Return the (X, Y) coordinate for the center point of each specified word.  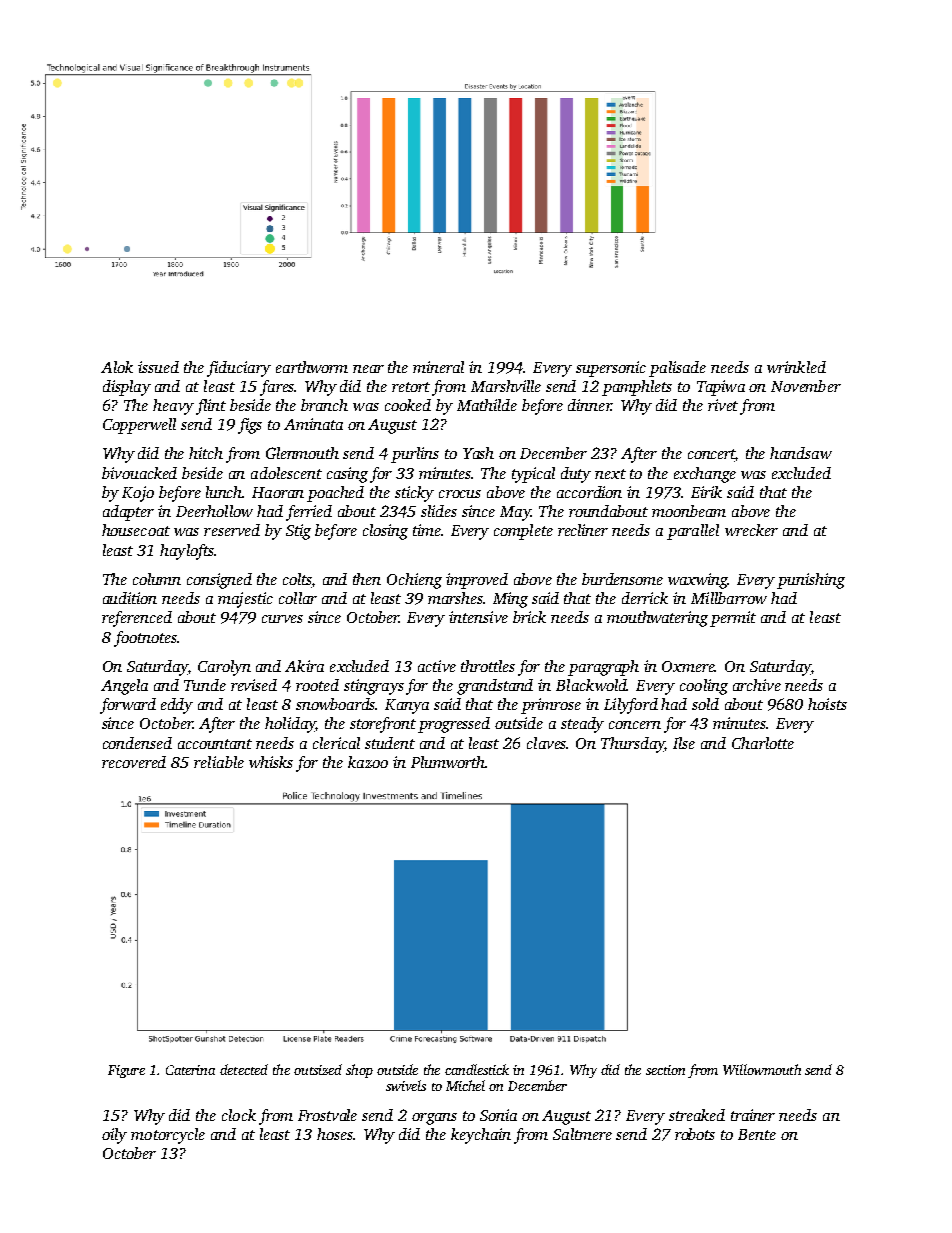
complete (523, 532)
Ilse (684, 743)
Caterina (190, 1070)
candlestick (477, 1069)
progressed (454, 725)
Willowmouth (762, 1069)
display (127, 388)
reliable (219, 762)
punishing (811, 581)
